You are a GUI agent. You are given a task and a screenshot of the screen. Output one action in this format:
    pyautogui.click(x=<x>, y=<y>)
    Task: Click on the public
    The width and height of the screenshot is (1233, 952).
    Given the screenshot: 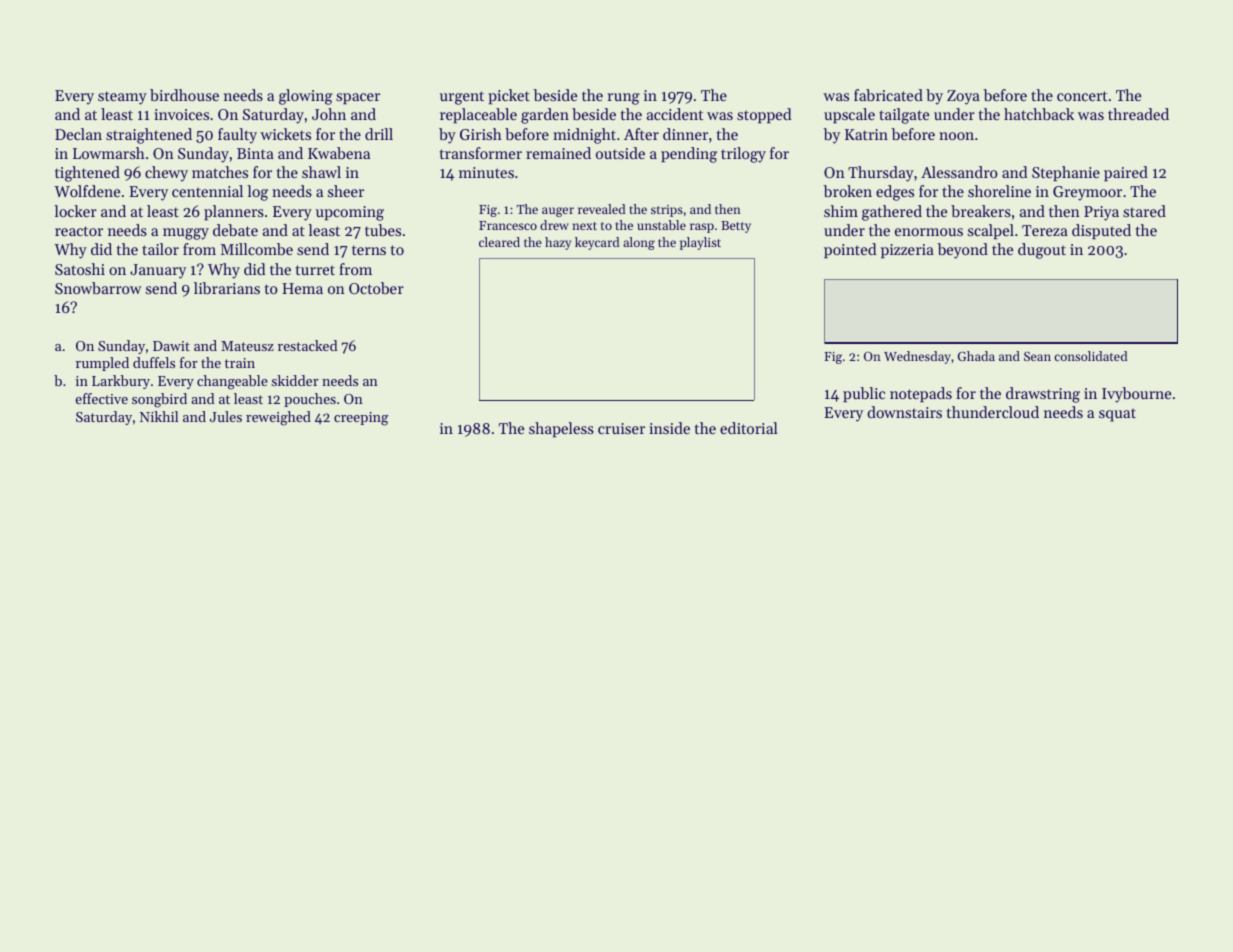 What is the action you would take?
    pyautogui.click(x=864, y=394)
